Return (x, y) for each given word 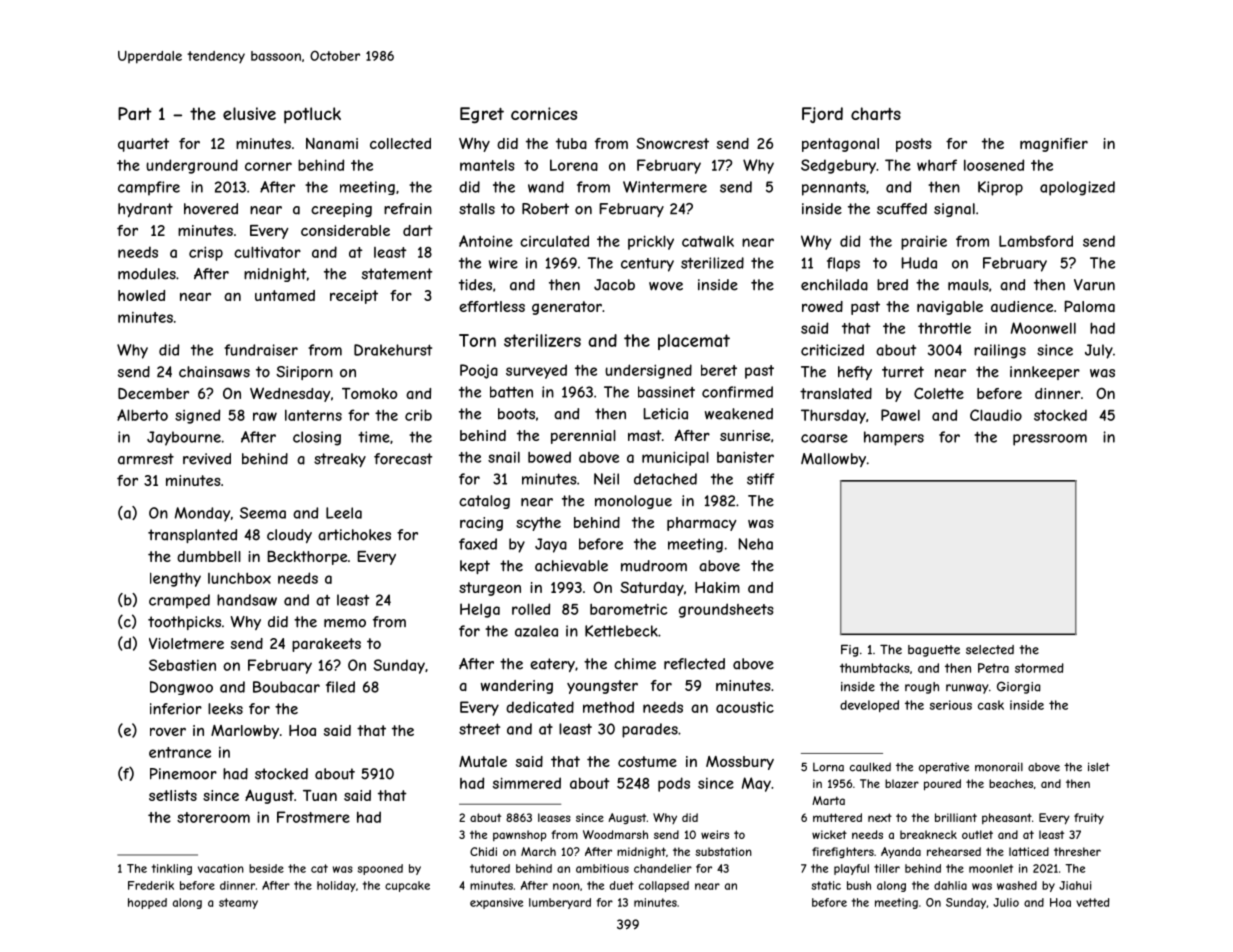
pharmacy (702, 524)
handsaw (247, 600)
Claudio (996, 415)
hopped (147, 903)
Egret (482, 115)
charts (876, 113)
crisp (206, 253)
